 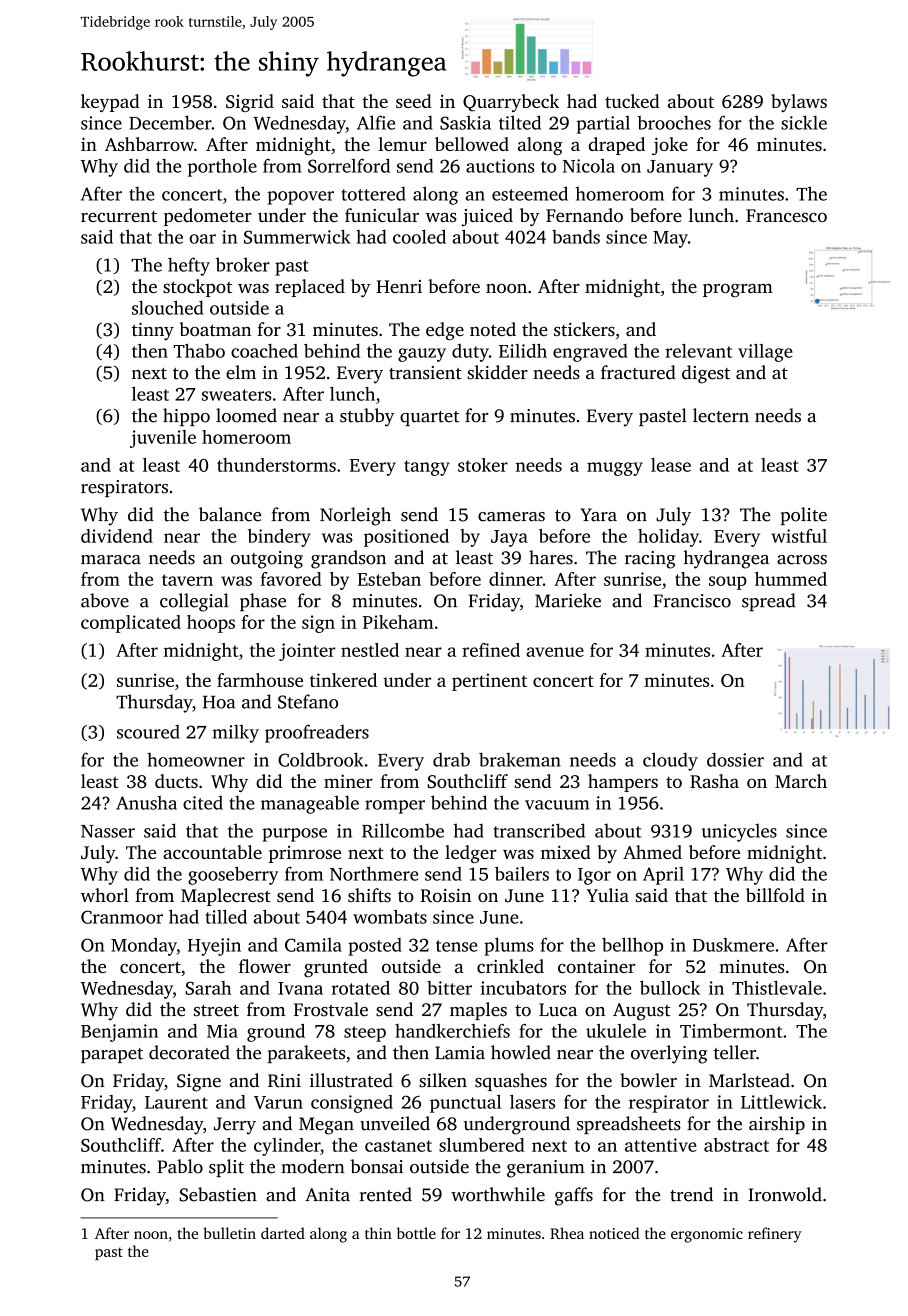 I want to click on Laurent, so click(x=176, y=1102).
